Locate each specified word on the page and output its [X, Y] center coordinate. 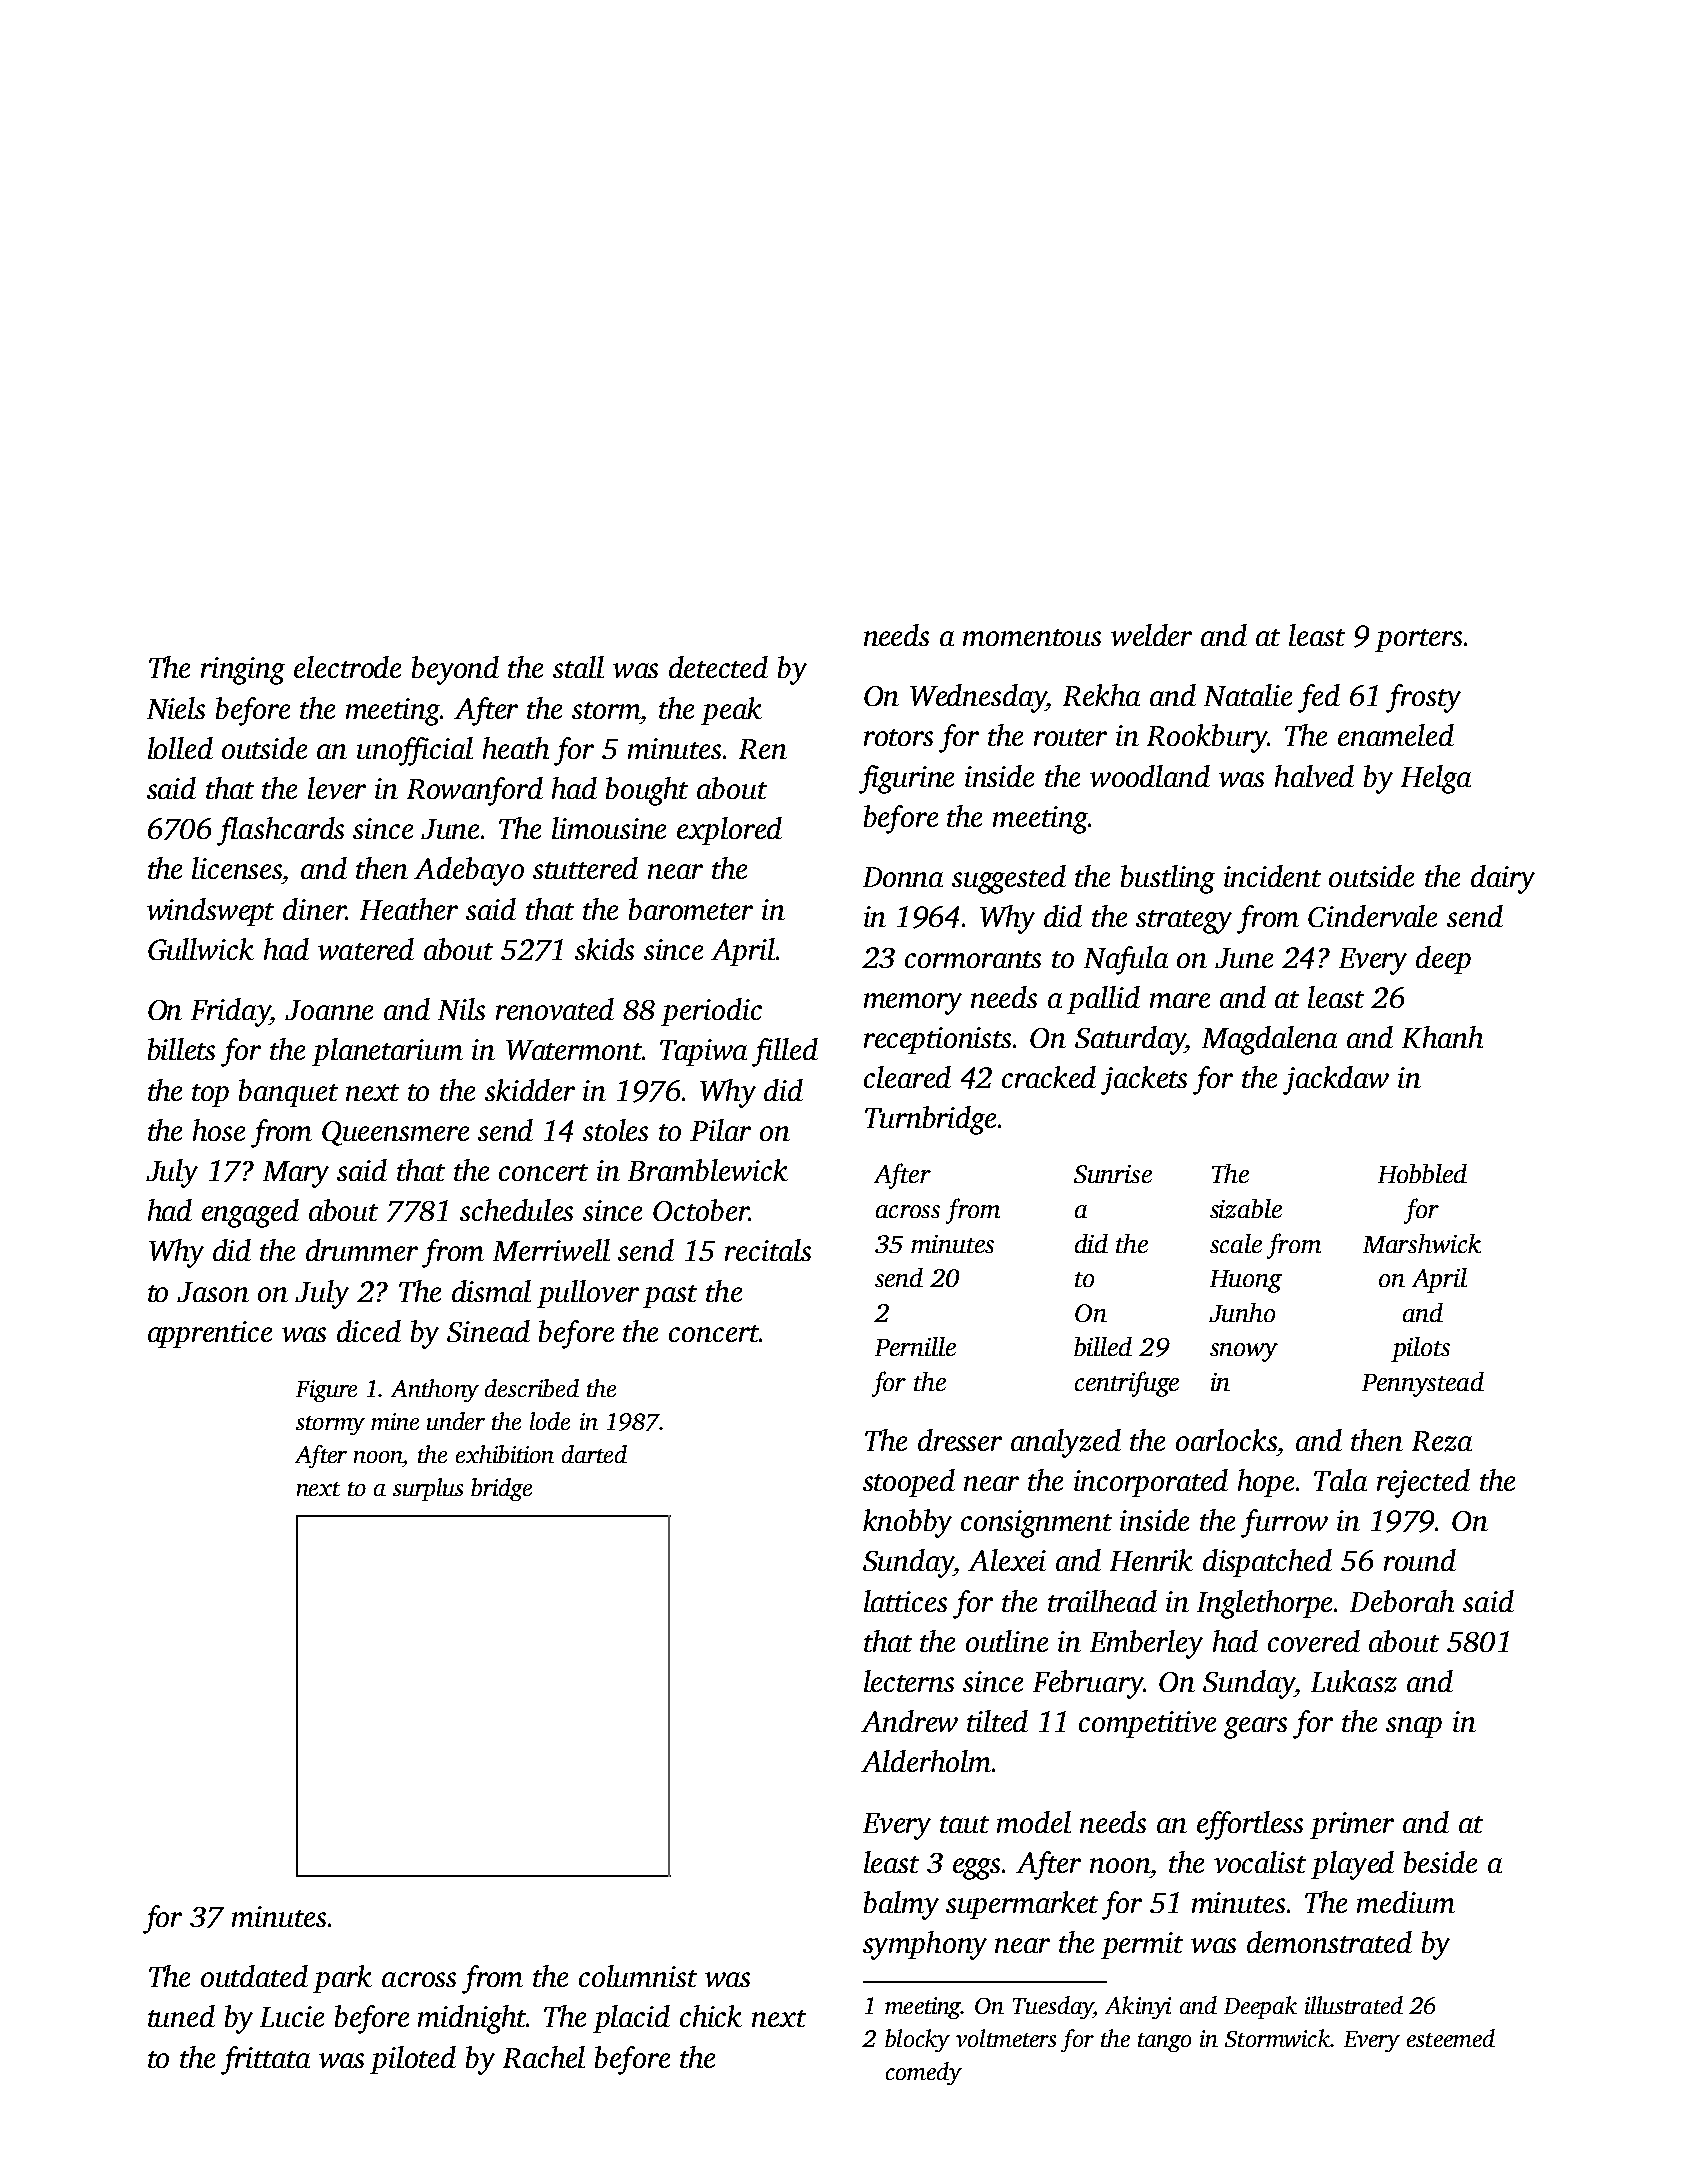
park [342, 1979]
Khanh [1442, 1037]
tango [1164, 2042]
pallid [1103, 1000]
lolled [180, 748]
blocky [917, 2040]
